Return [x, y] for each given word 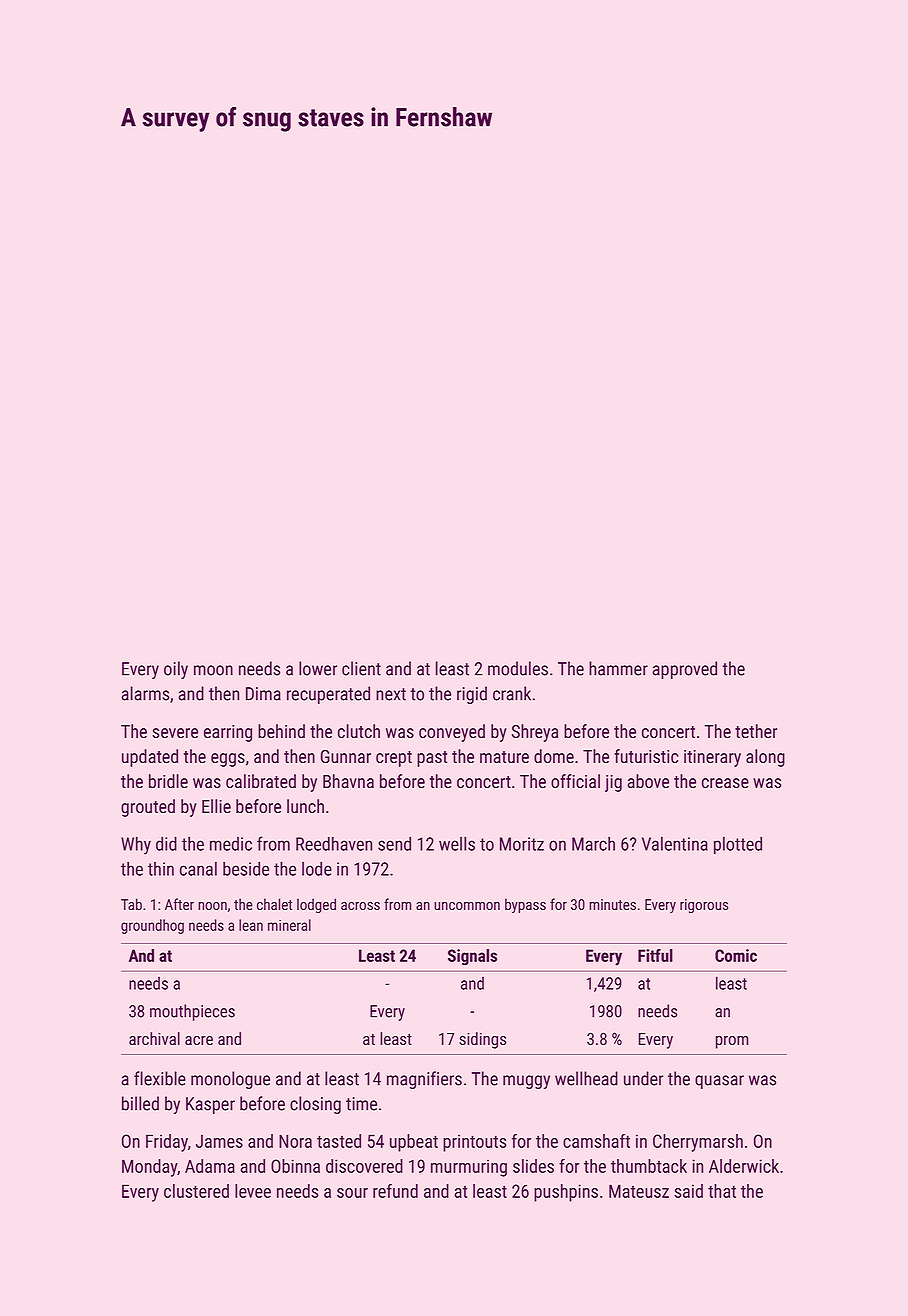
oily [176, 670]
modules [518, 668]
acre [199, 1040]
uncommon [467, 906]
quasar [719, 1082]
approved [685, 670]
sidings [482, 1040]
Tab [131, 904]
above [648, 781]
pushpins [566, 1193]
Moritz [522, 844]
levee [253, 1191]
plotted [738, 845]
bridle [168, 781]
